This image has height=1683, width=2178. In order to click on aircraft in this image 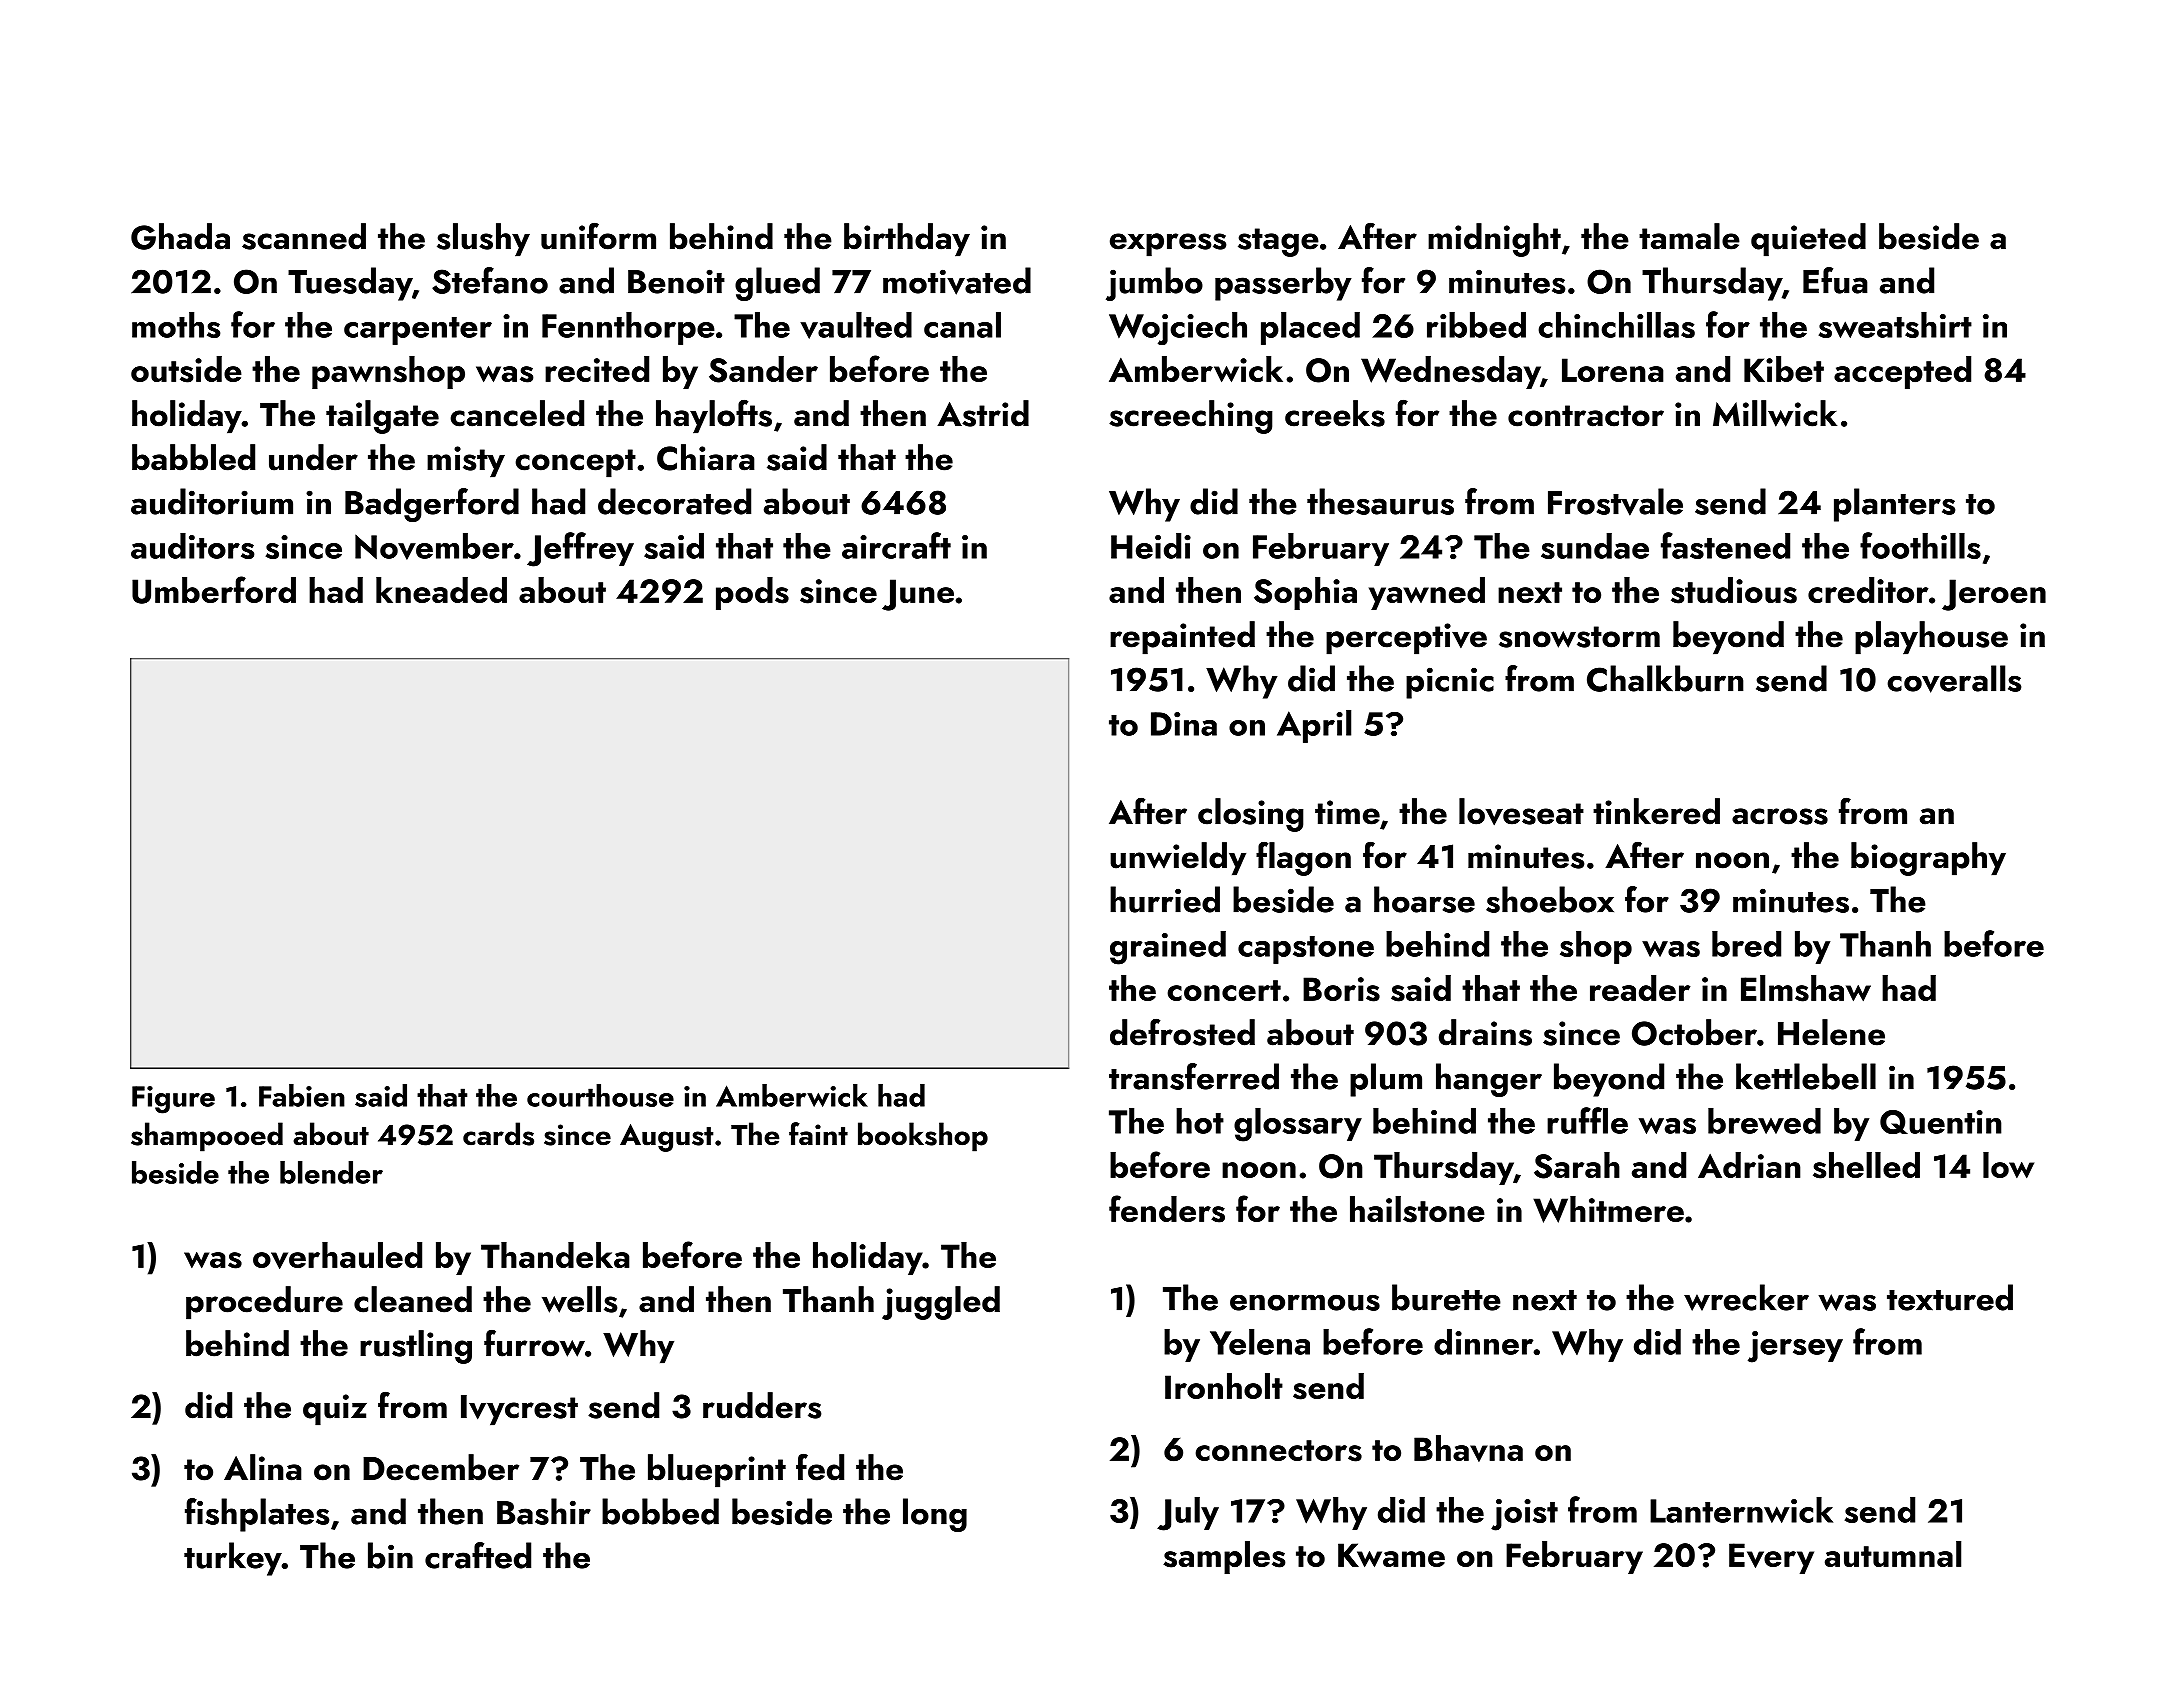, I will do `click(896, 545)`.
